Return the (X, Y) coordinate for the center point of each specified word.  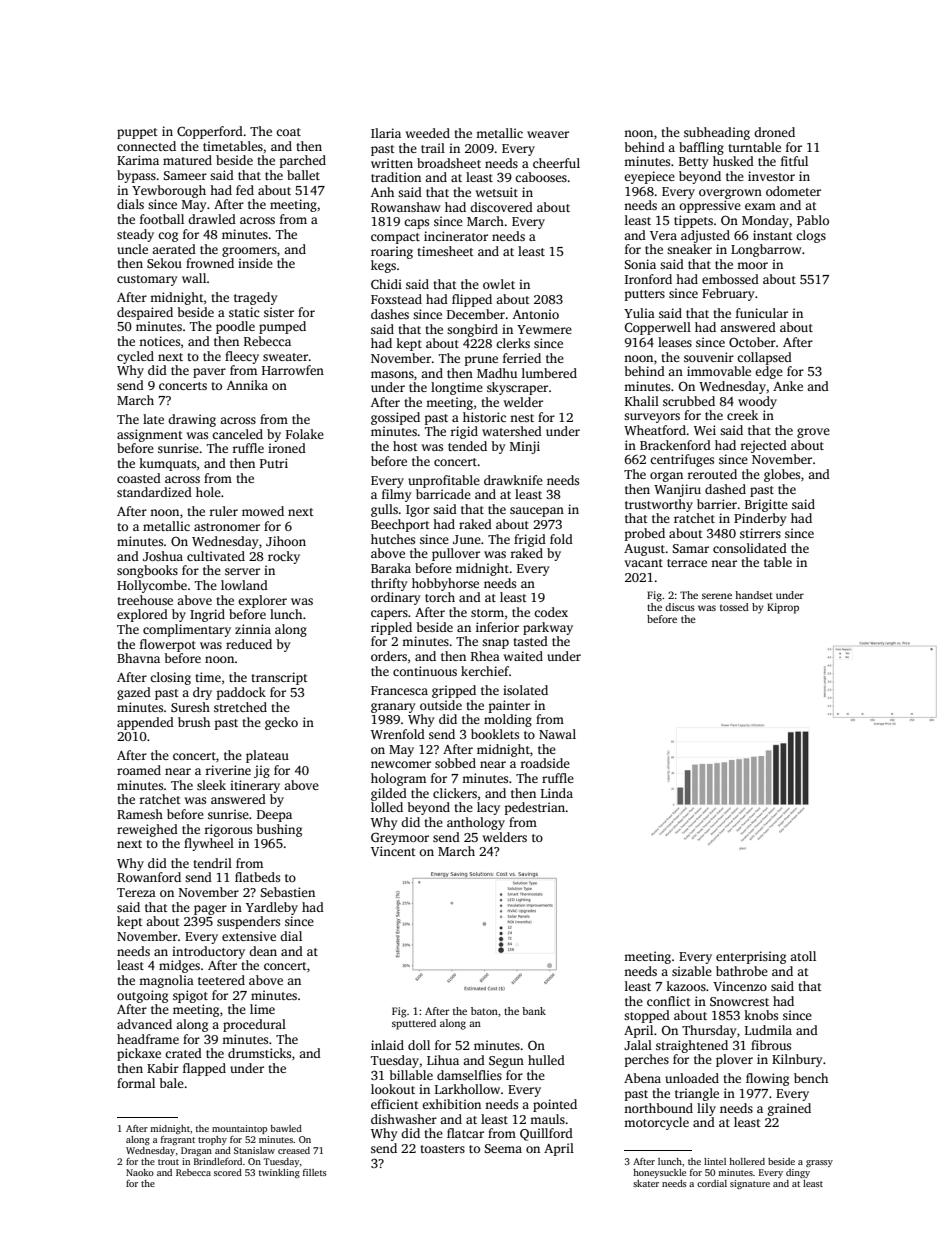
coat (288, 132)
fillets (315, 1172)
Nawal (557, 734)
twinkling (279, 1173)
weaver (548, 134)
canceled (237, 434)
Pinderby (760, 519)
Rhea (485, 656)
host (405, 446)
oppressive (710, 206)
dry (202, 693)
